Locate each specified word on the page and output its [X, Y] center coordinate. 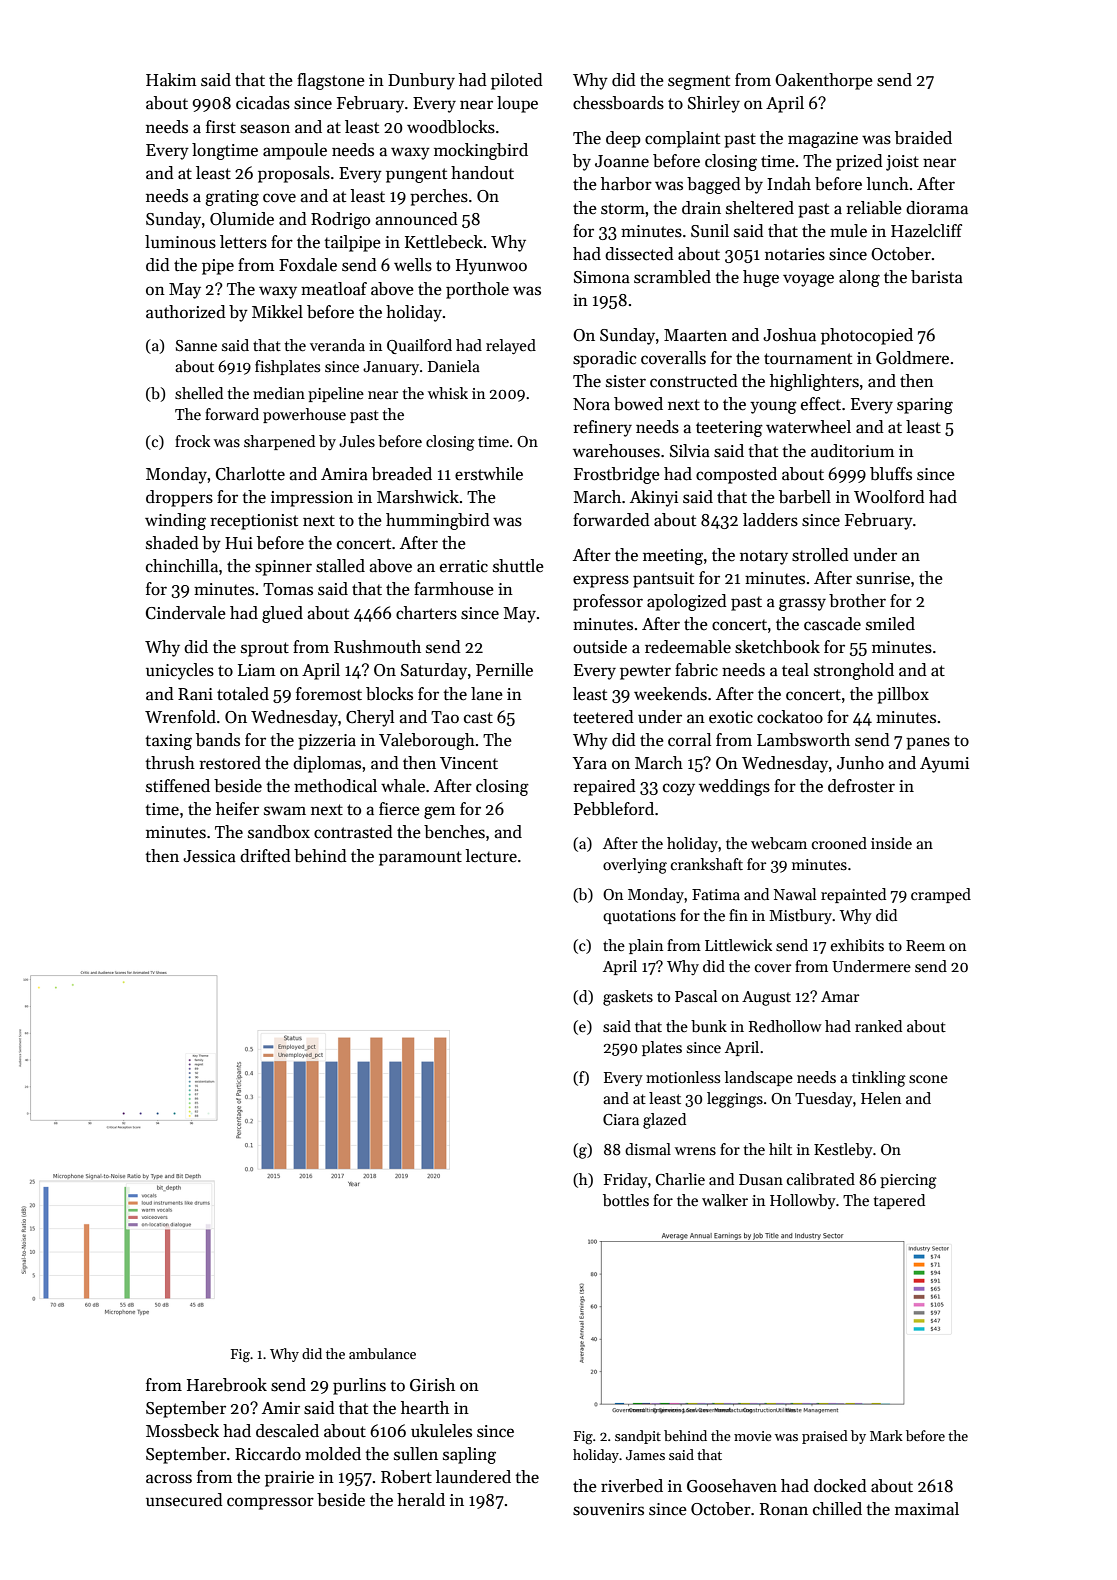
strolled [820, 555]
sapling [469, 1455]
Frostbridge [617, 475]
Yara [589, 763]
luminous [180, 242]
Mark [886, 1435]
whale [403, 786]
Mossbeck [182, 1431]
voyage [808, 280]
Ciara [621, 1119]
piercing [908, 1181]
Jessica [209, 856]
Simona [602, 277]
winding [175, 521]
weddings [734, 787]
